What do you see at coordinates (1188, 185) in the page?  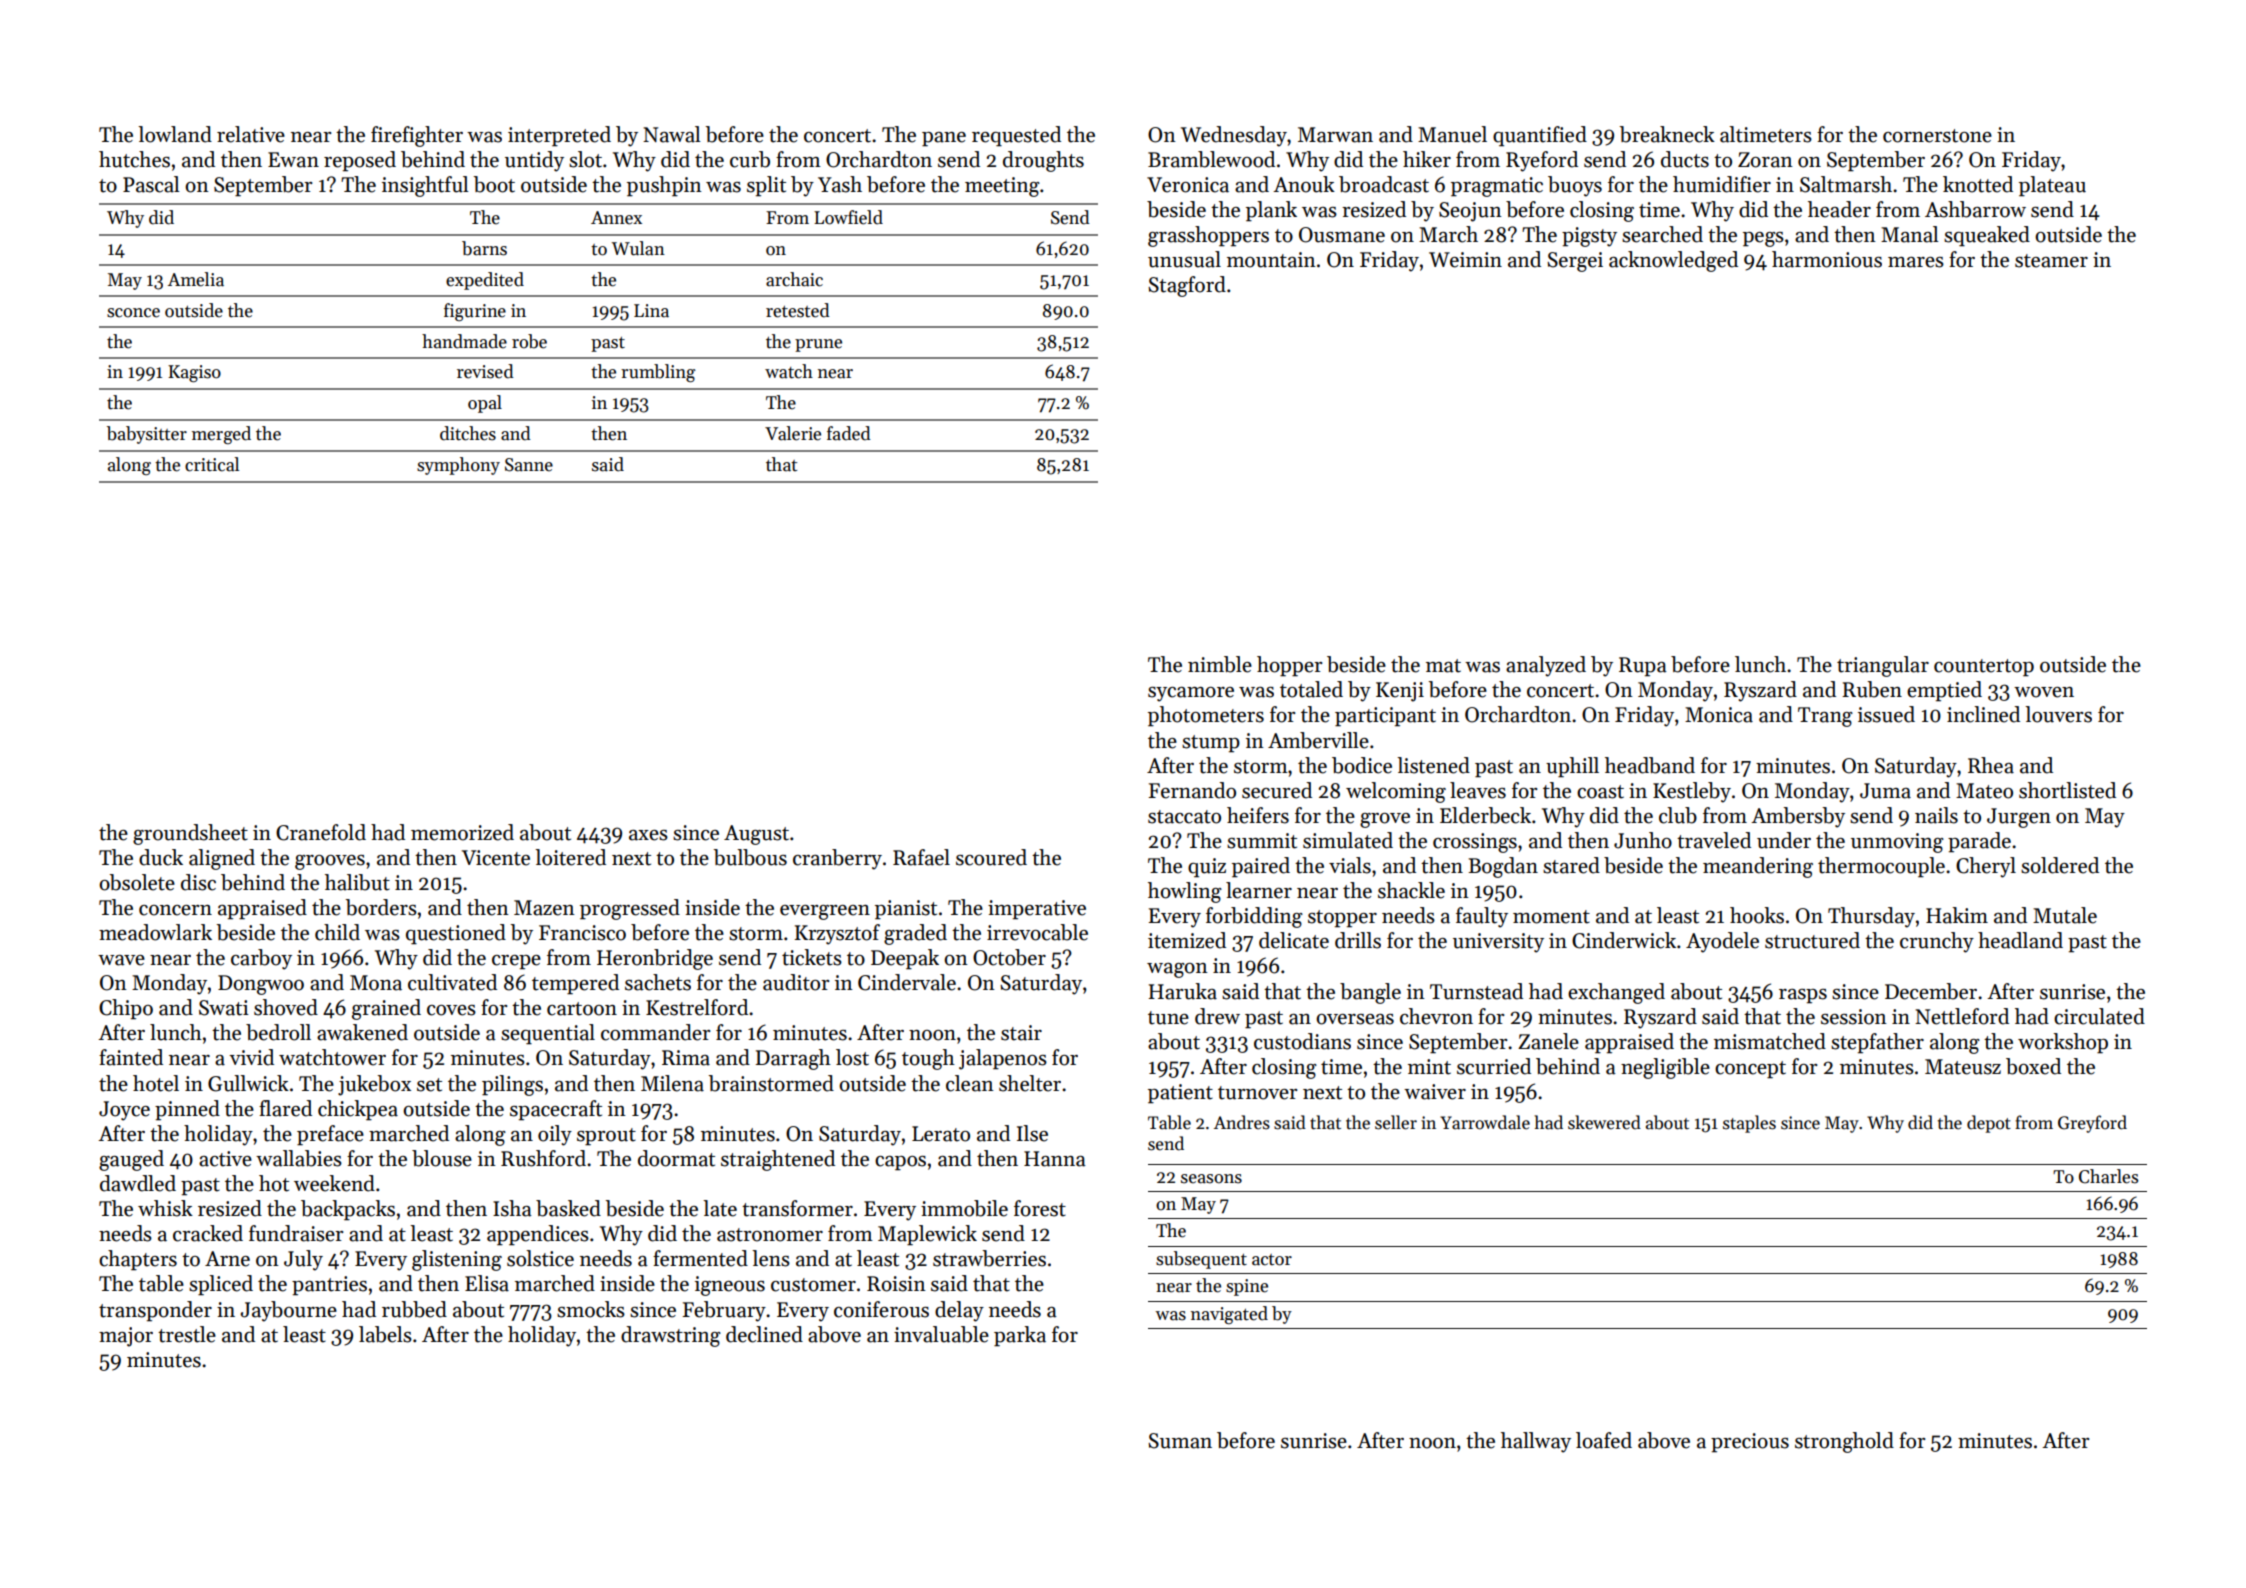 I see `Veronica` at bounding box center [1188, 185].
